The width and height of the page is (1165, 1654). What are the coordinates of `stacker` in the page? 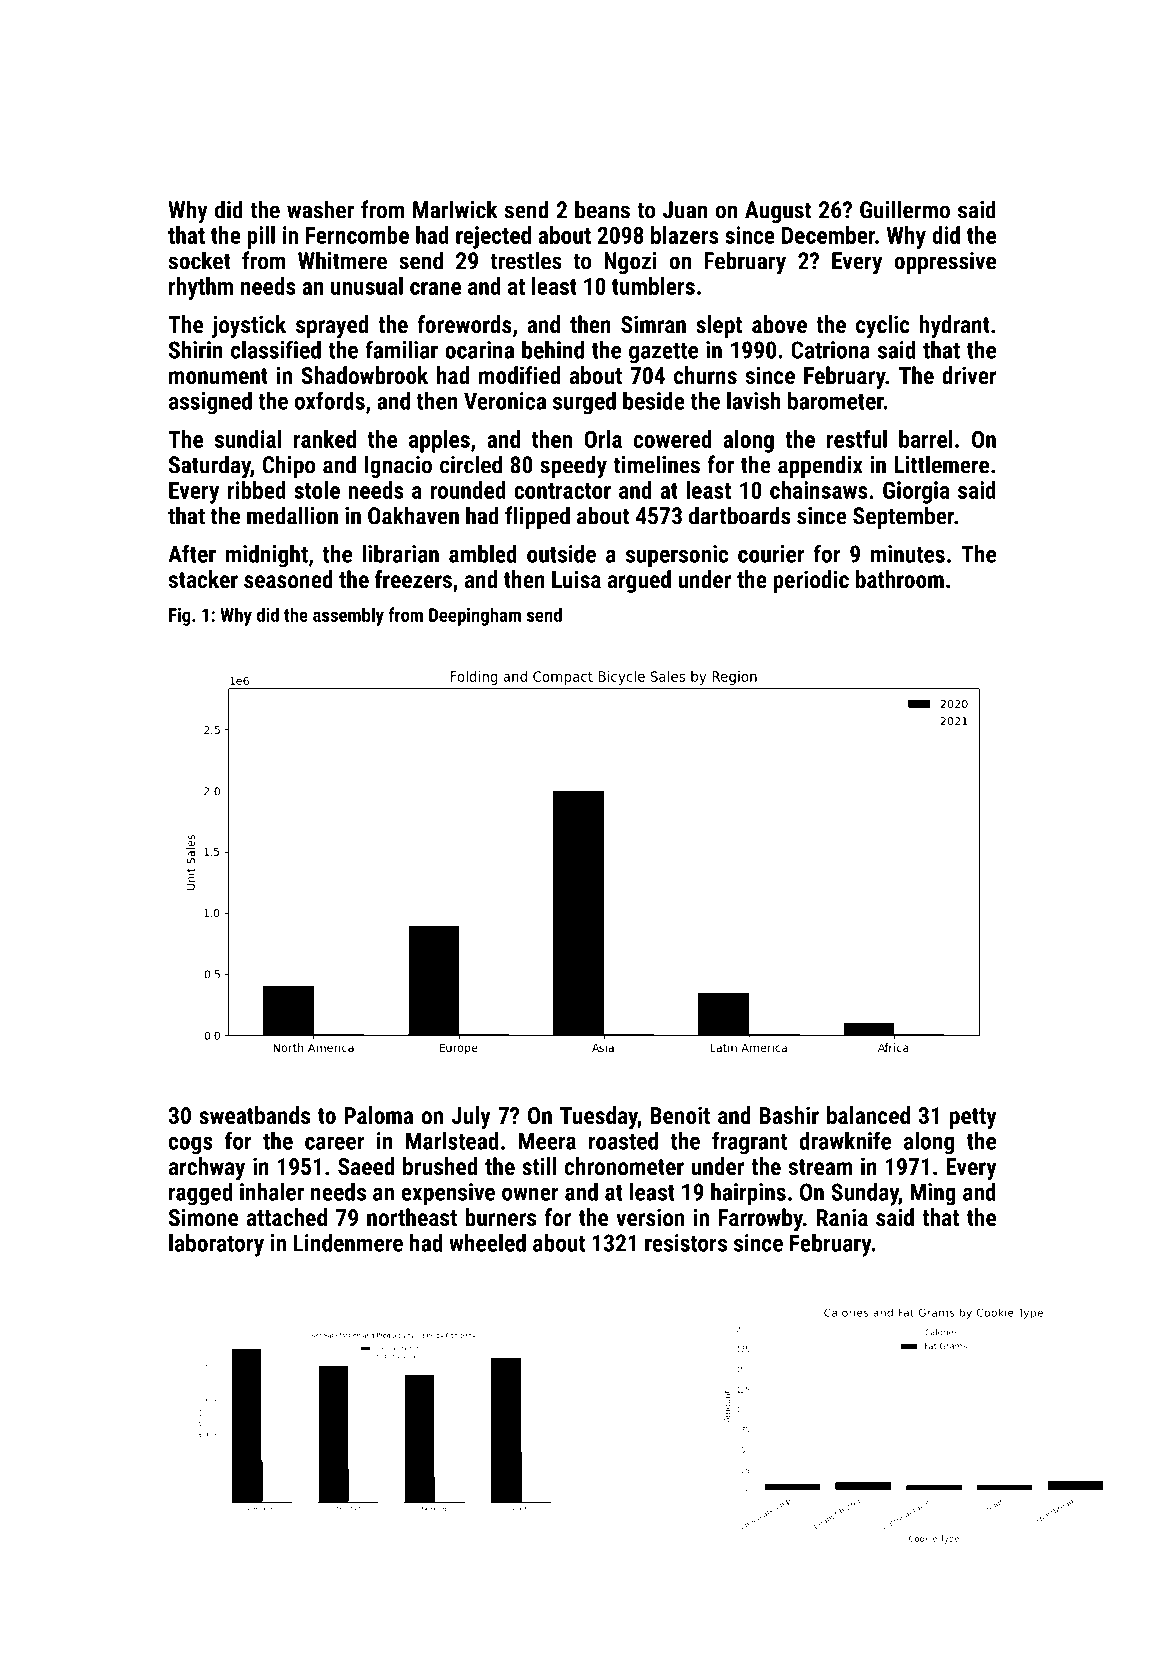 It's located at (203, 579).
